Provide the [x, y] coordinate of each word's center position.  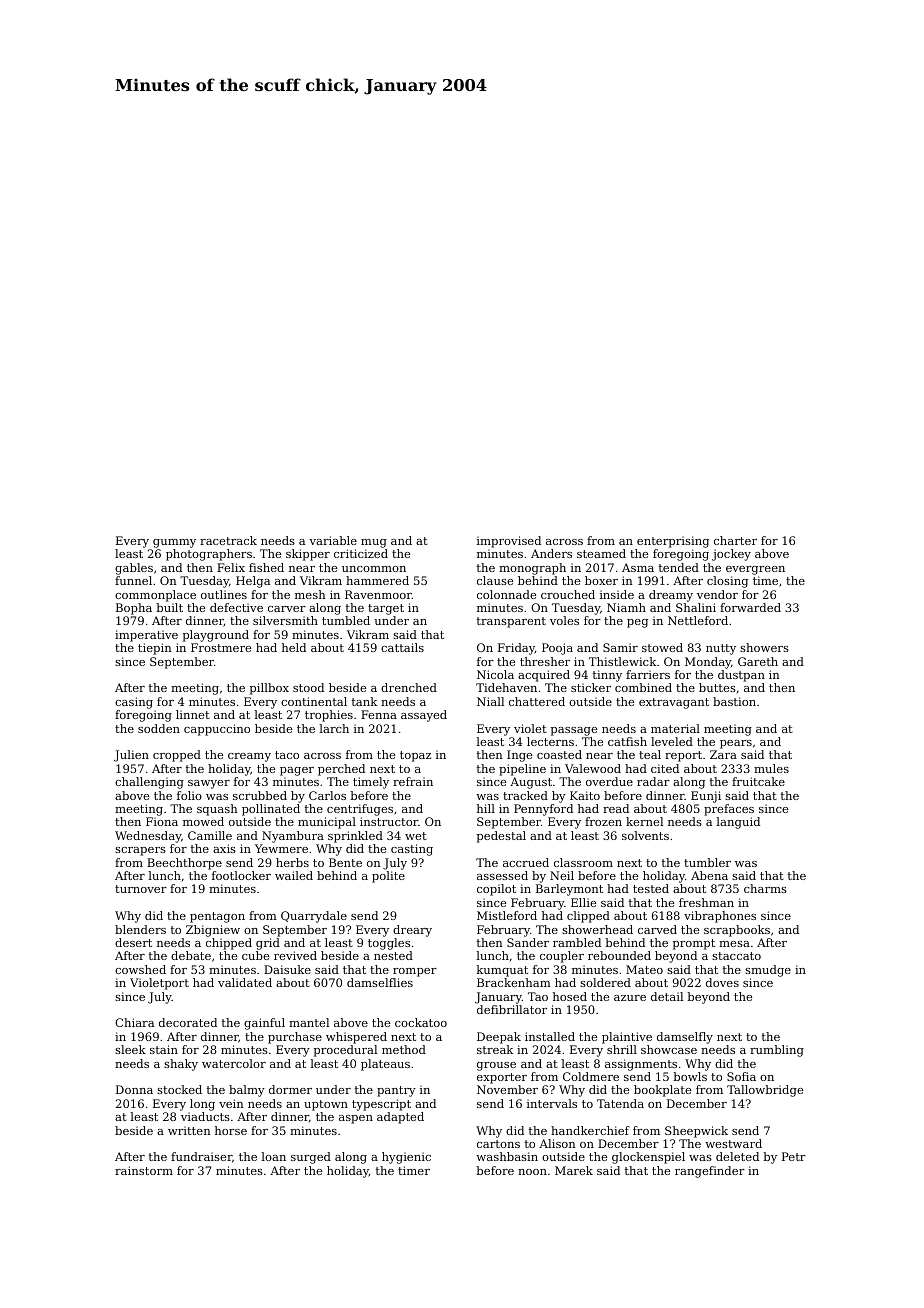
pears [736, 744]
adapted [400, 1118]
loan [273, 1156]
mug [374, 543]
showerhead [597, 929]
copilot [496, 890]
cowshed [140, 969]
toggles [389, 944]
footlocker [241, 875]
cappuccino [217, 730]
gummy [174, 543]
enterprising [673, 542]
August [531, 783]
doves [722, 982]
